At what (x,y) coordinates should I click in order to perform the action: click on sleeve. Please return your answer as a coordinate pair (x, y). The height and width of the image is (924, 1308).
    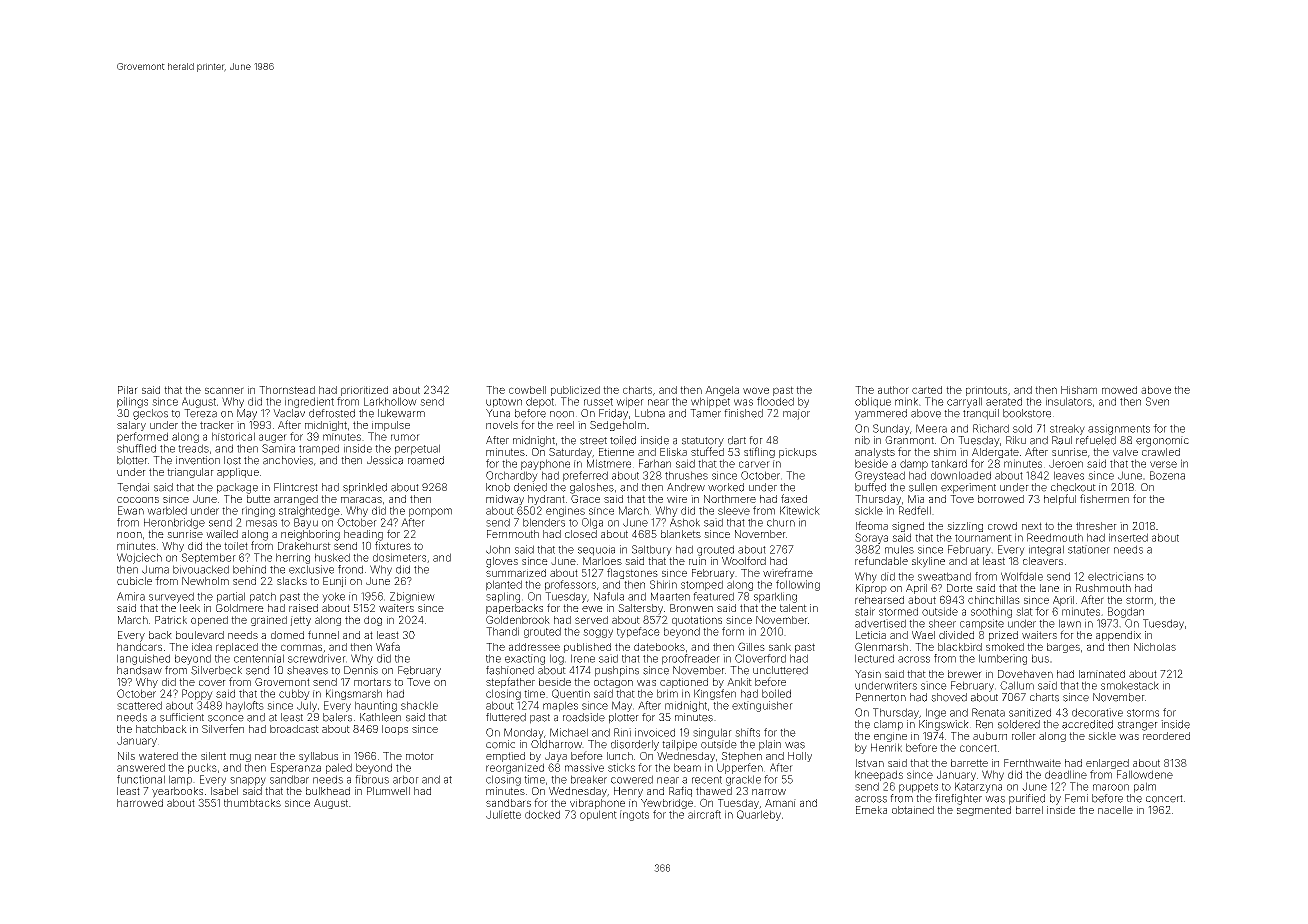
    Looking at the image, I should click on (734, 510).
